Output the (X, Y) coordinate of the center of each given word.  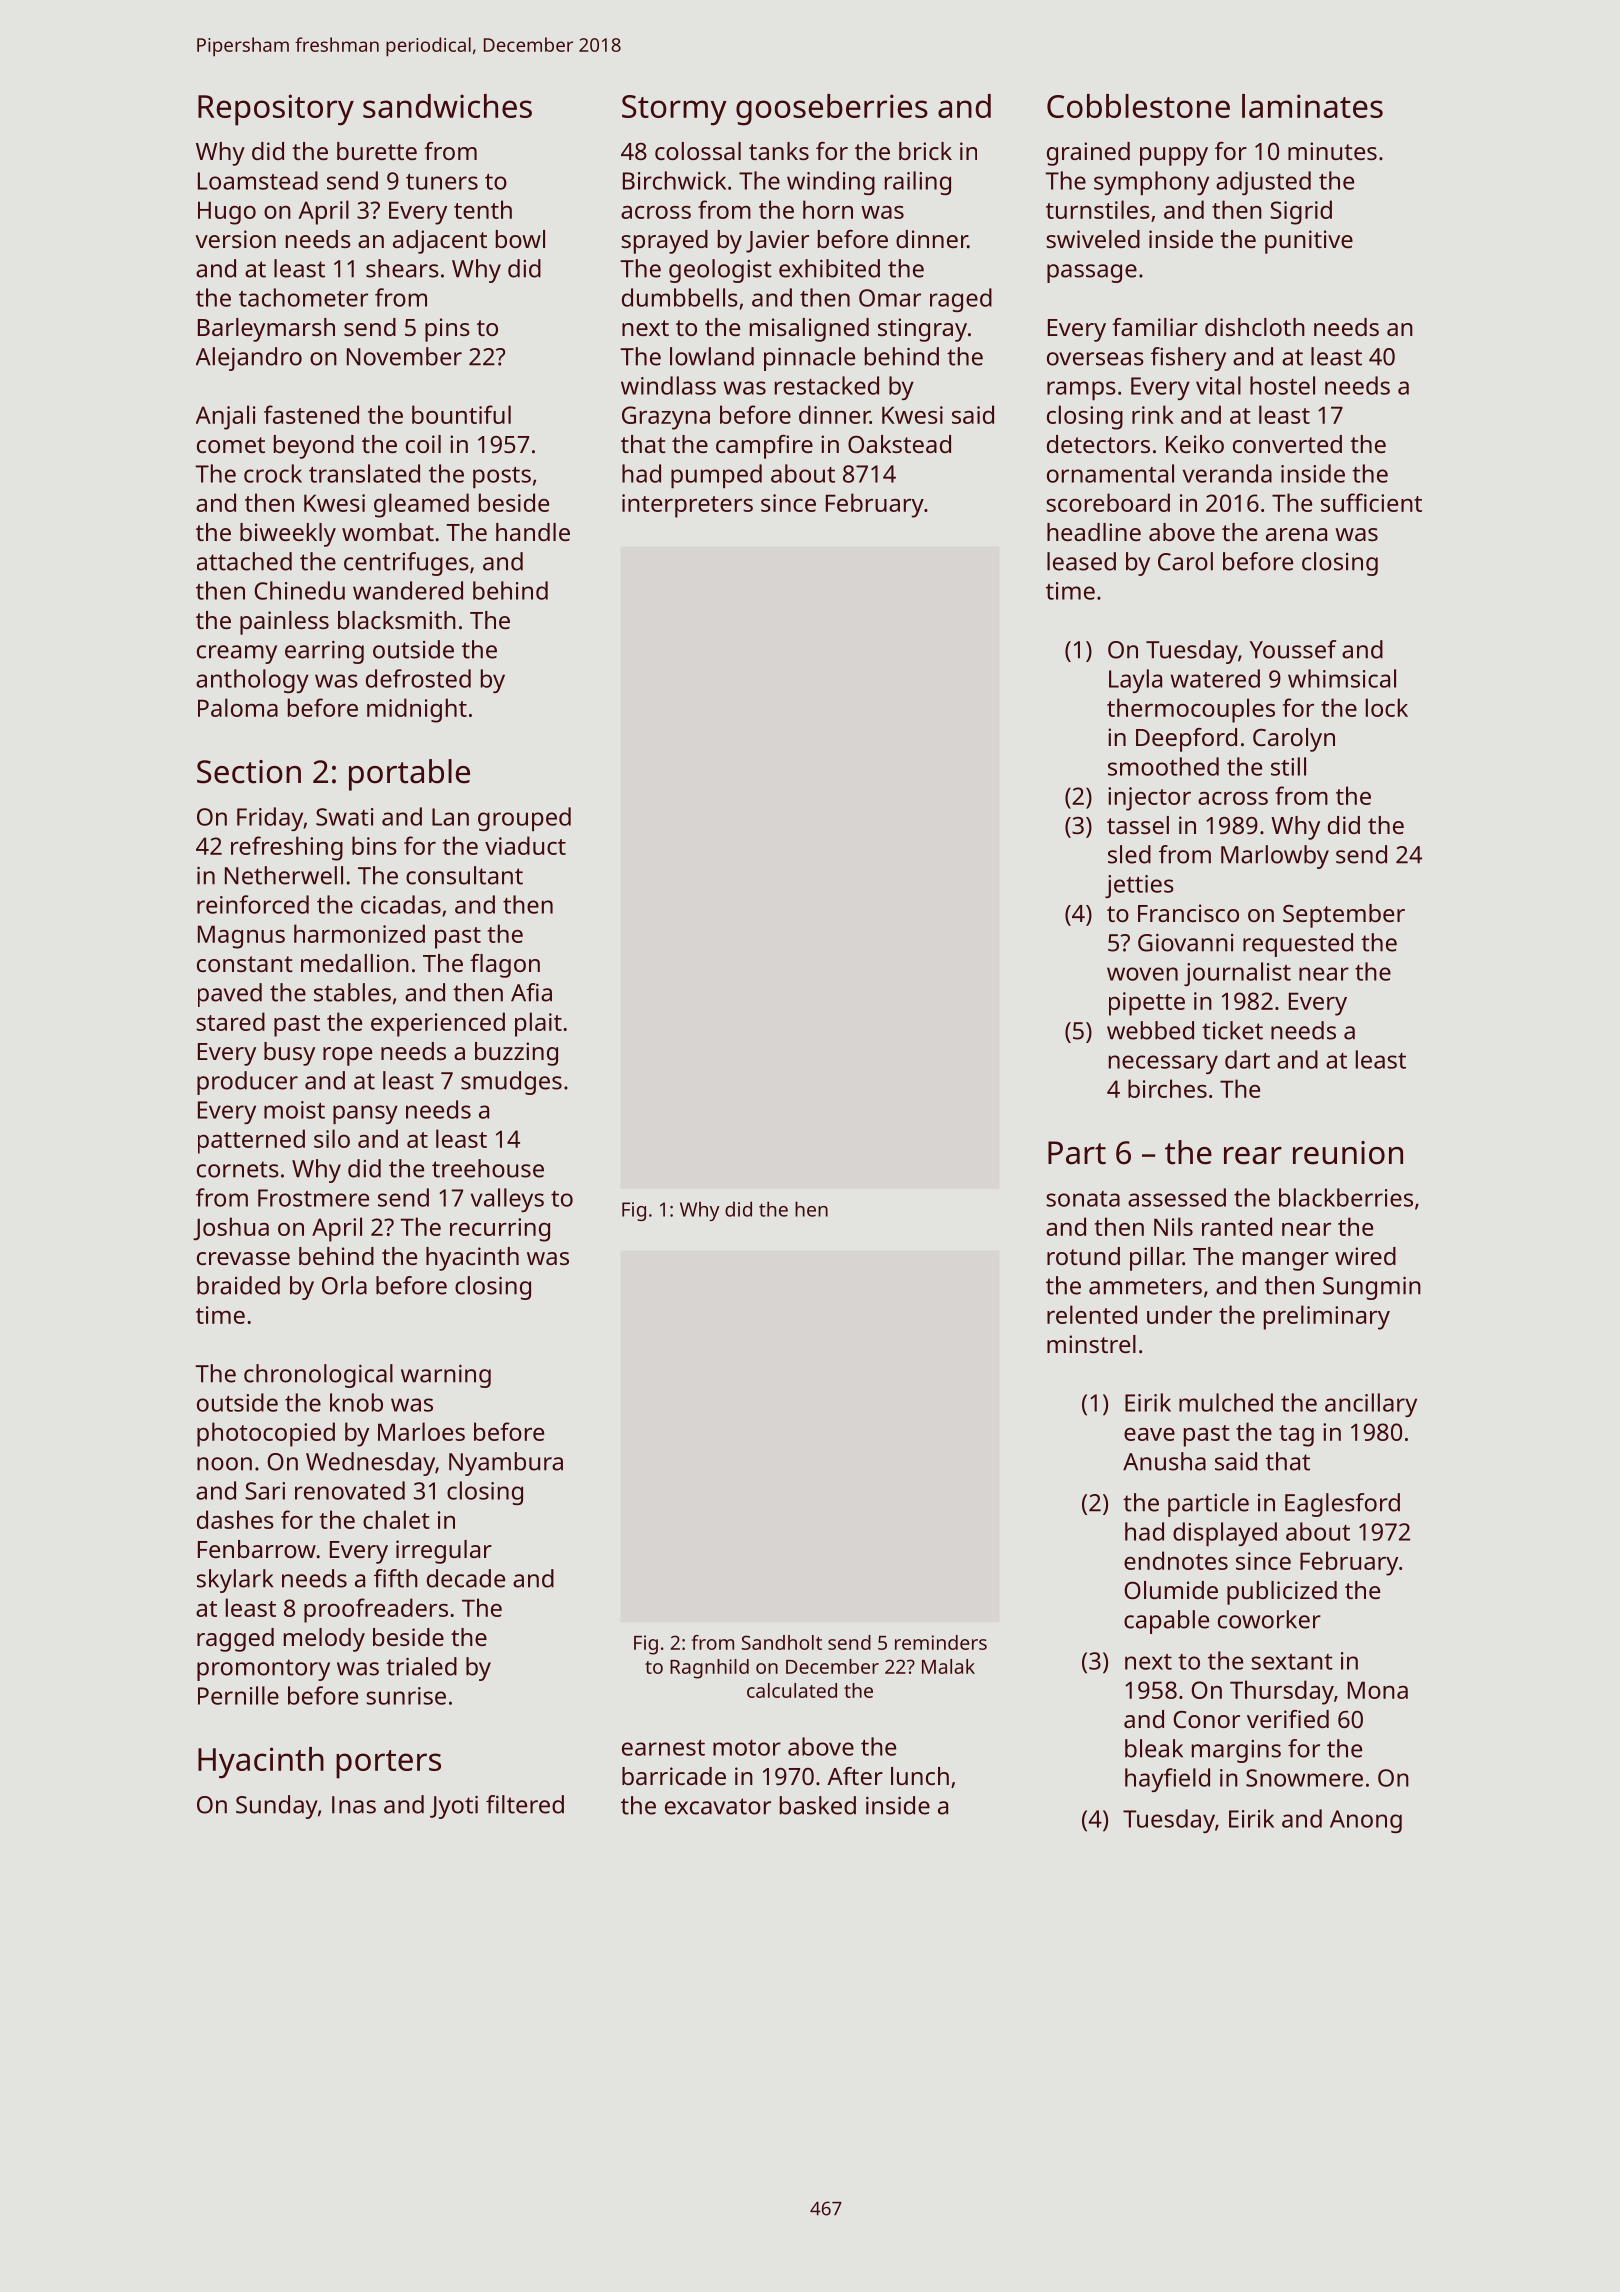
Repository (276, 110)
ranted (1237, 1226)
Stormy (674, 110)
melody (324, 1640)
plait (538, 1024)
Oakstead (899, 444)
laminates (1312, 106)
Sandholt (781, 1642)
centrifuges (406, 564)
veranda (1227, 473)
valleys (507, 1200)
